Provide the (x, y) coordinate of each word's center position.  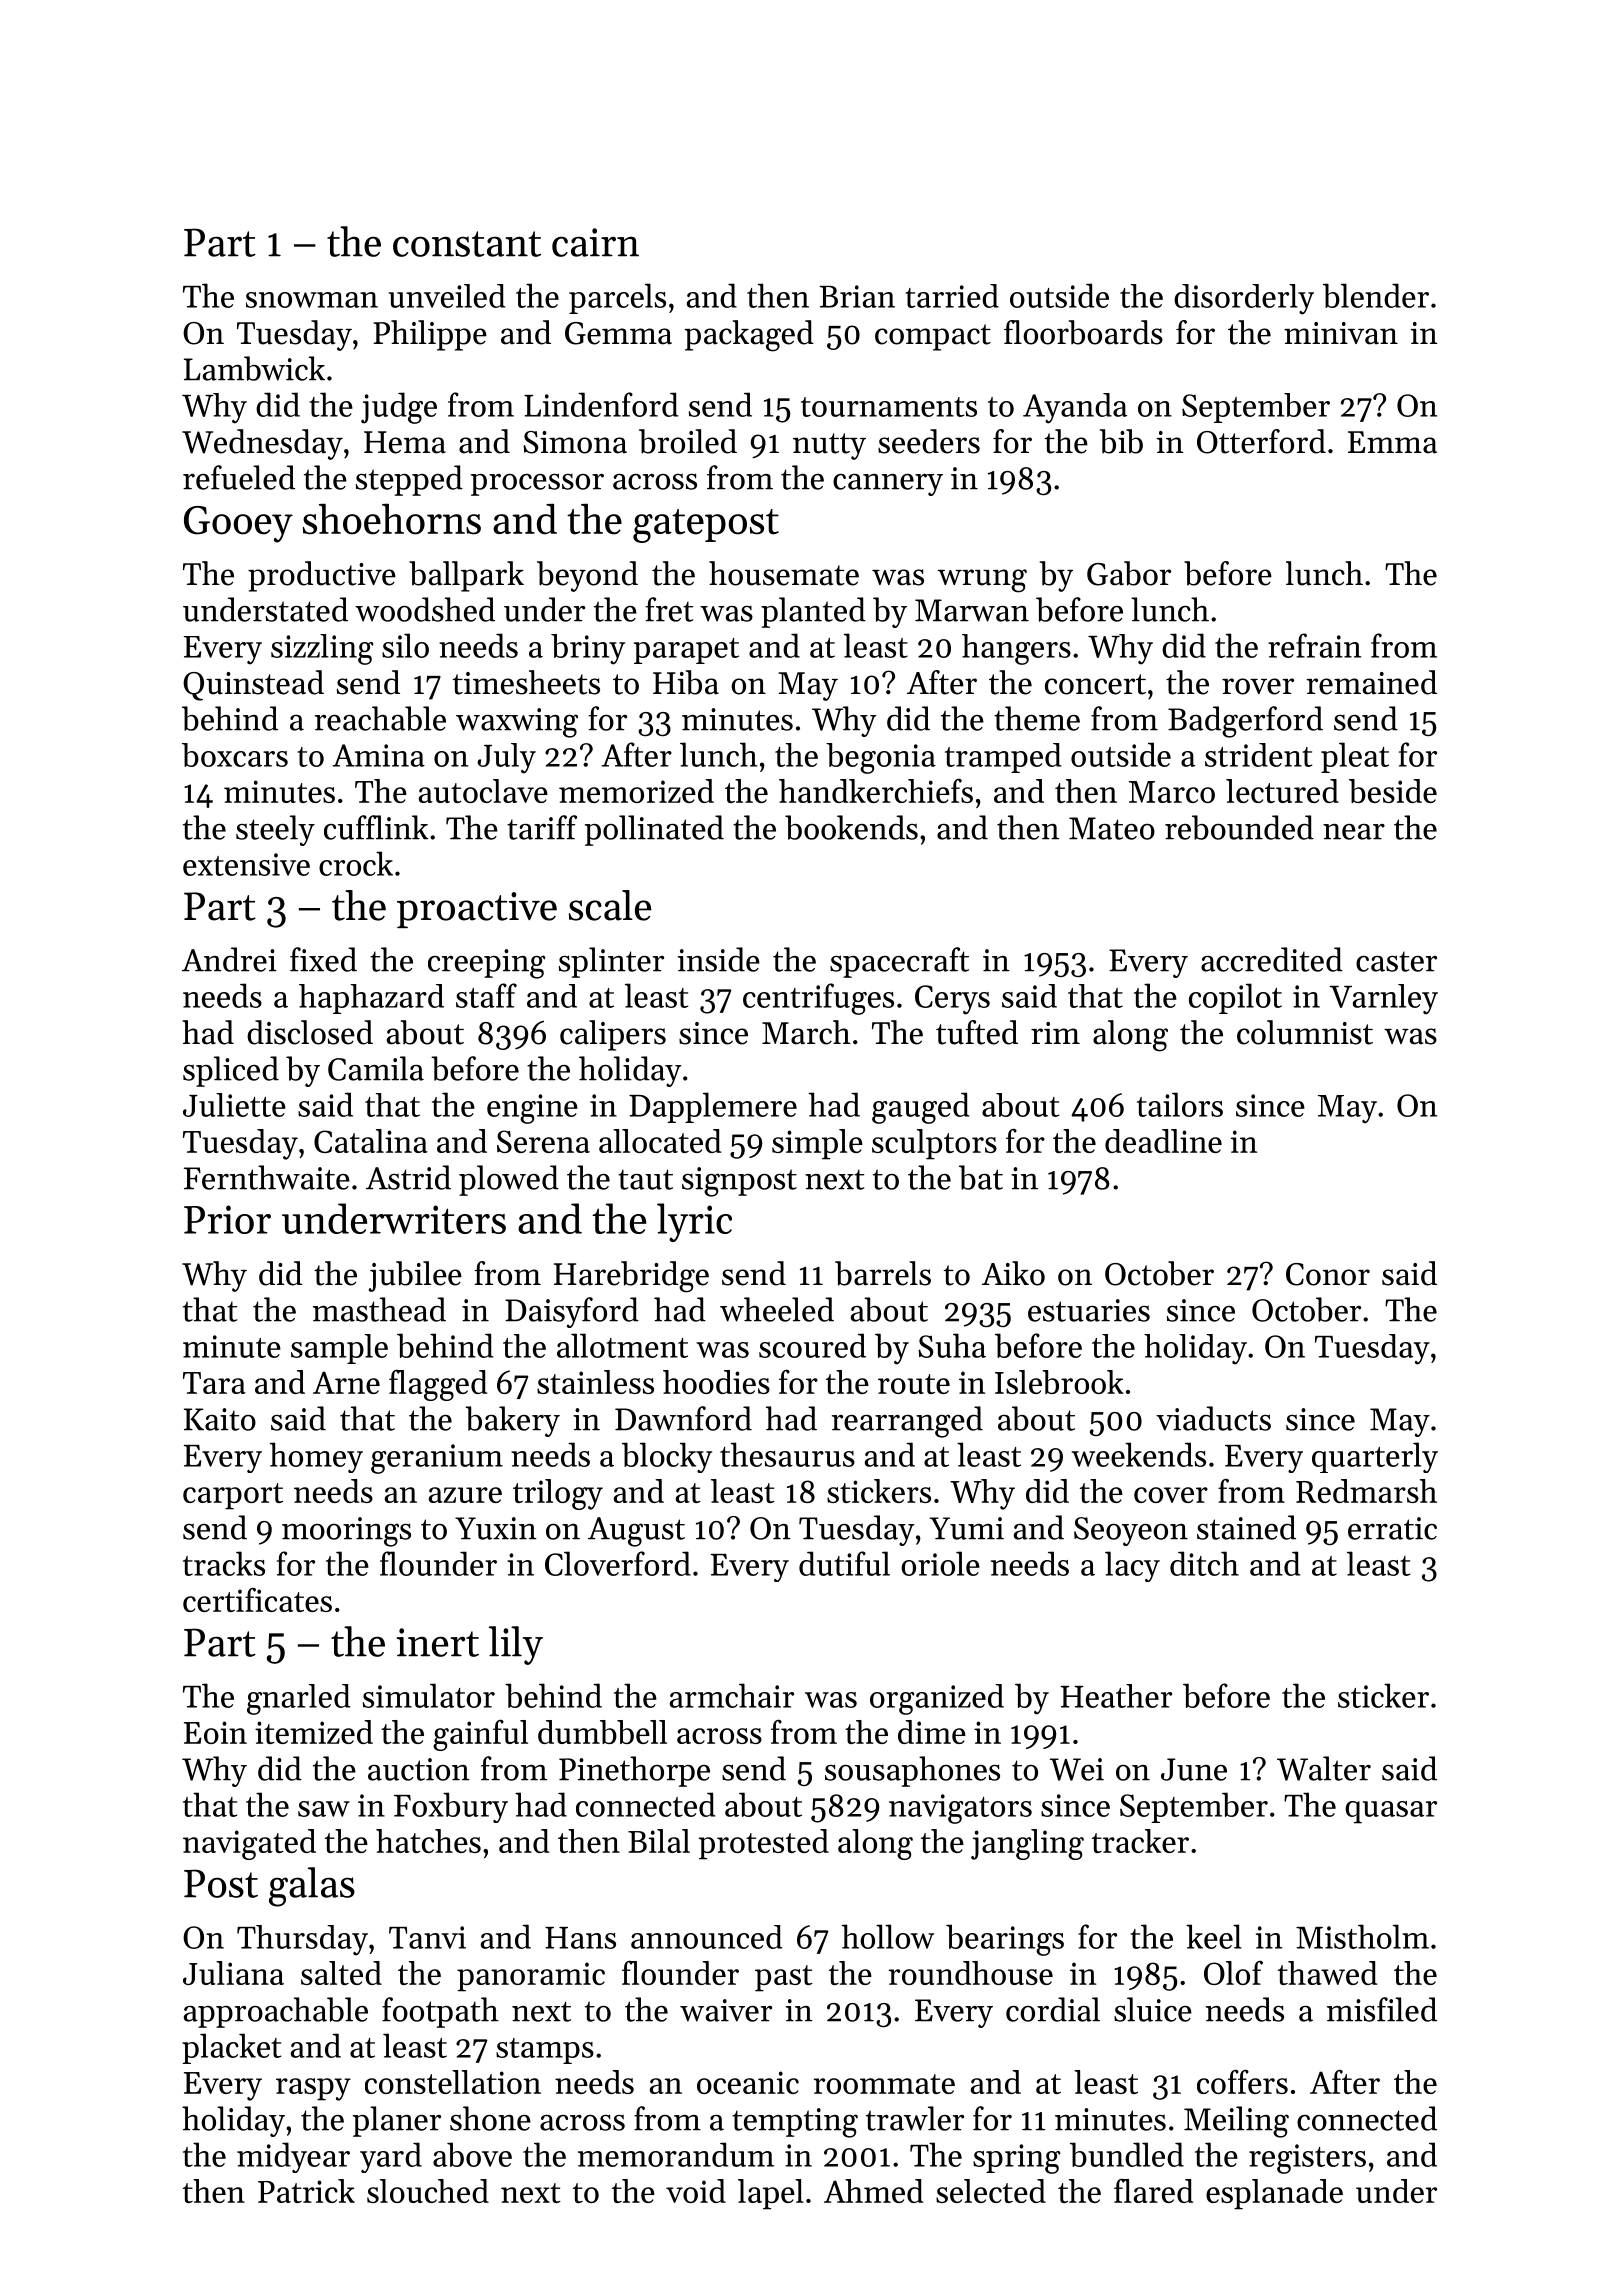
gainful (480, 1735)
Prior (227, 1219)
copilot (1235, 998)
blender (1376, 295)
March (806, 1032)
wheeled (777, 1309)
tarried (952, 296)
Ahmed (873, 2191)
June (1194, 1769)
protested (764, 1844)
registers (1307, 2159)
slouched (428, 2191)
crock (356, 863)
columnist (1305, 1032)
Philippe (430, 335)
